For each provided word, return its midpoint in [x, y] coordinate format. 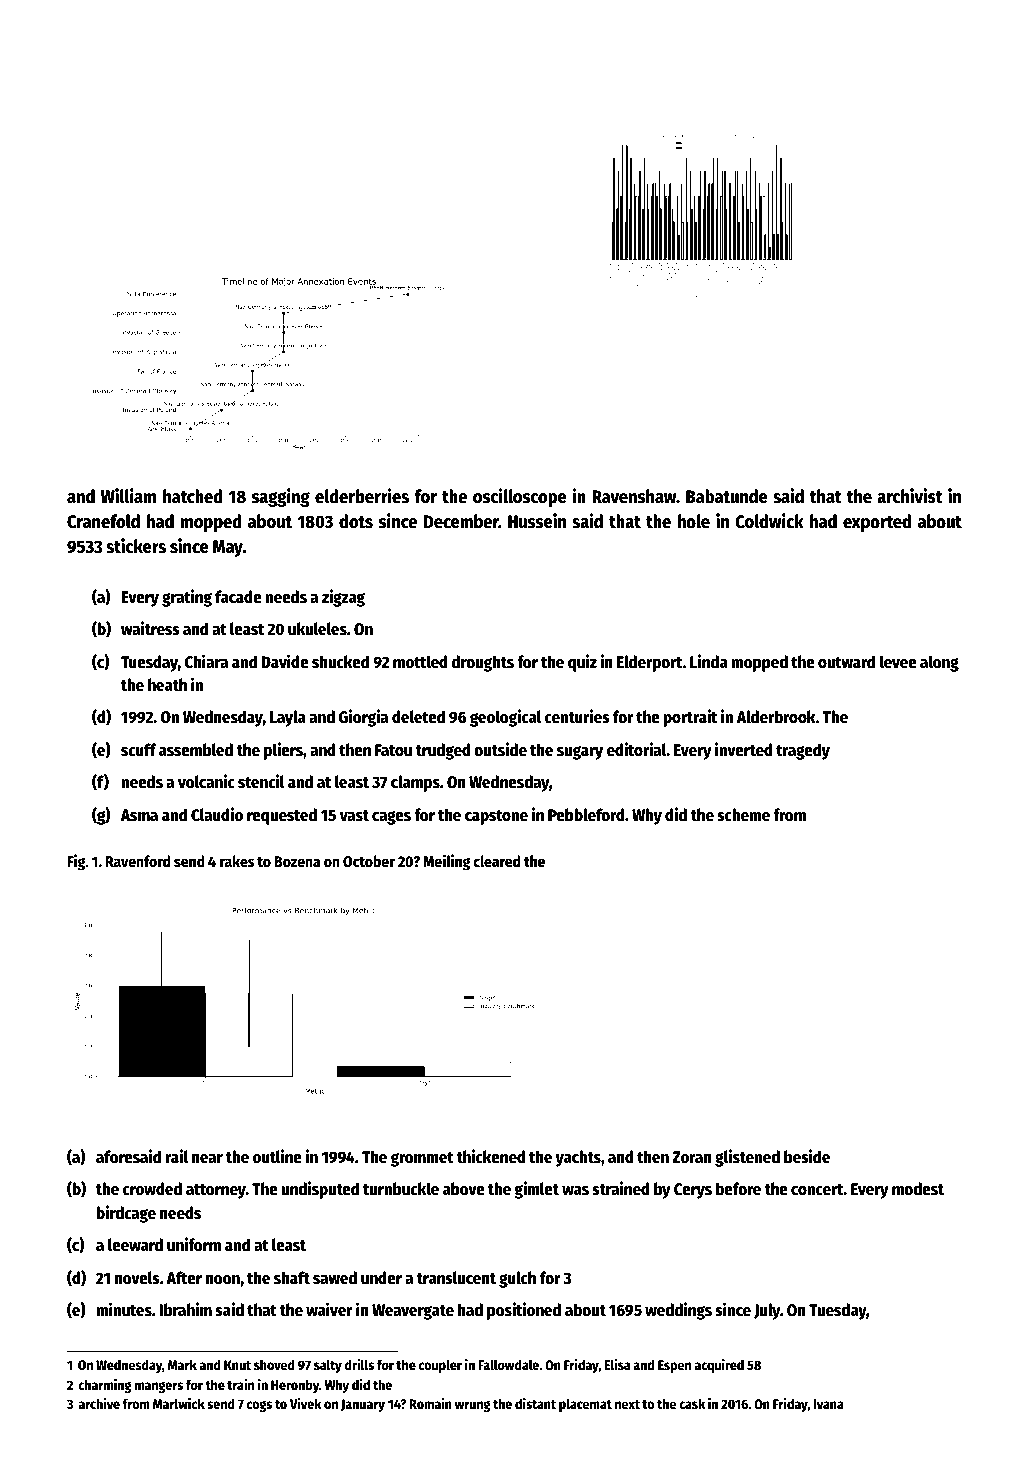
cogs [259, 1406]
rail [176, 1156]
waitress [150, 628]
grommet [422, 1159]
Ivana [828, 1404]
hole [694, 521]
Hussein [537, 521]
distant [535, 1403]
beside [807, 1156]
